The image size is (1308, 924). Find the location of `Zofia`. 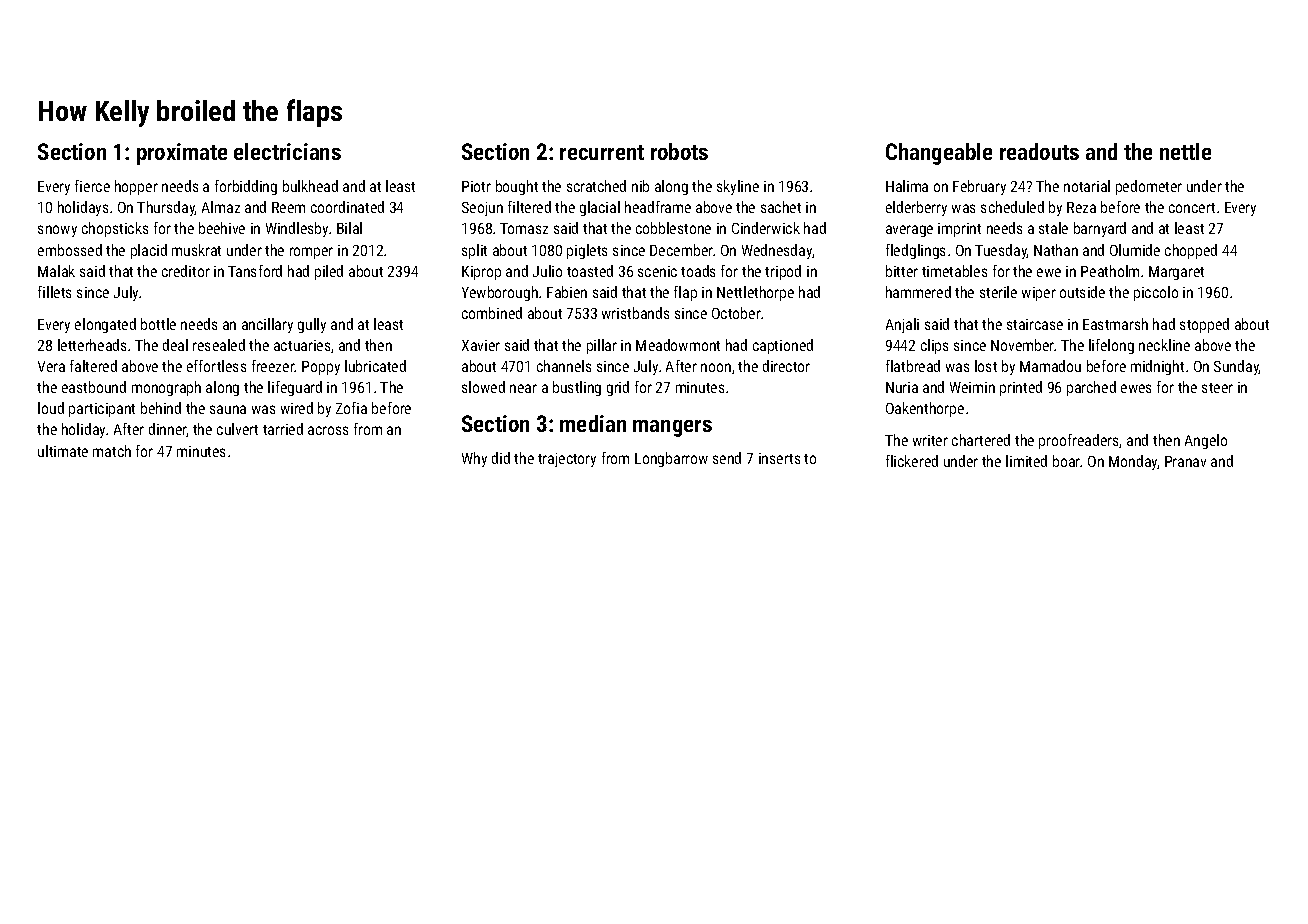

Zofia is located at coordinates (351, 408).
